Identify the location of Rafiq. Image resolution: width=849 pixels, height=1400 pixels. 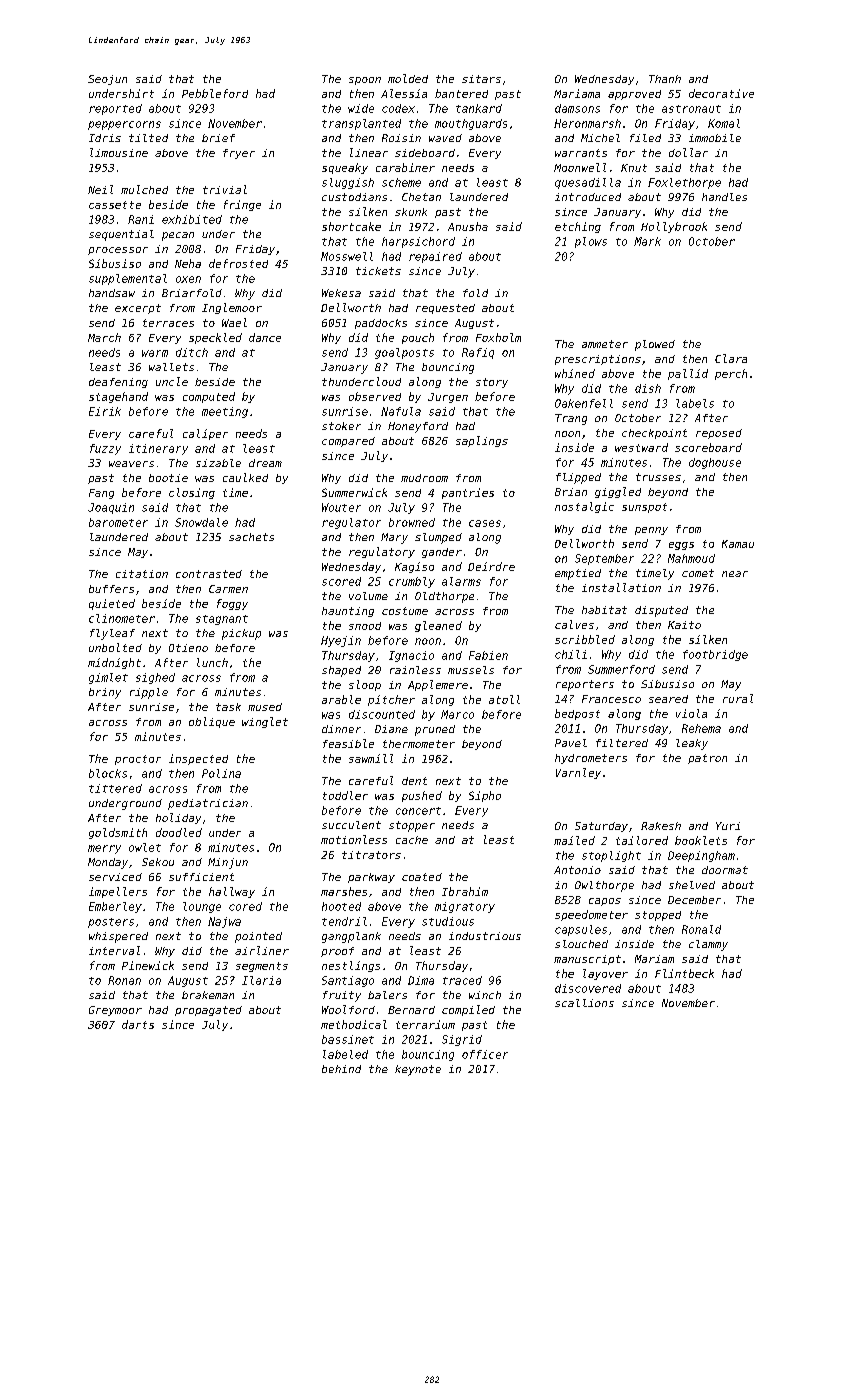
(478, 353).
